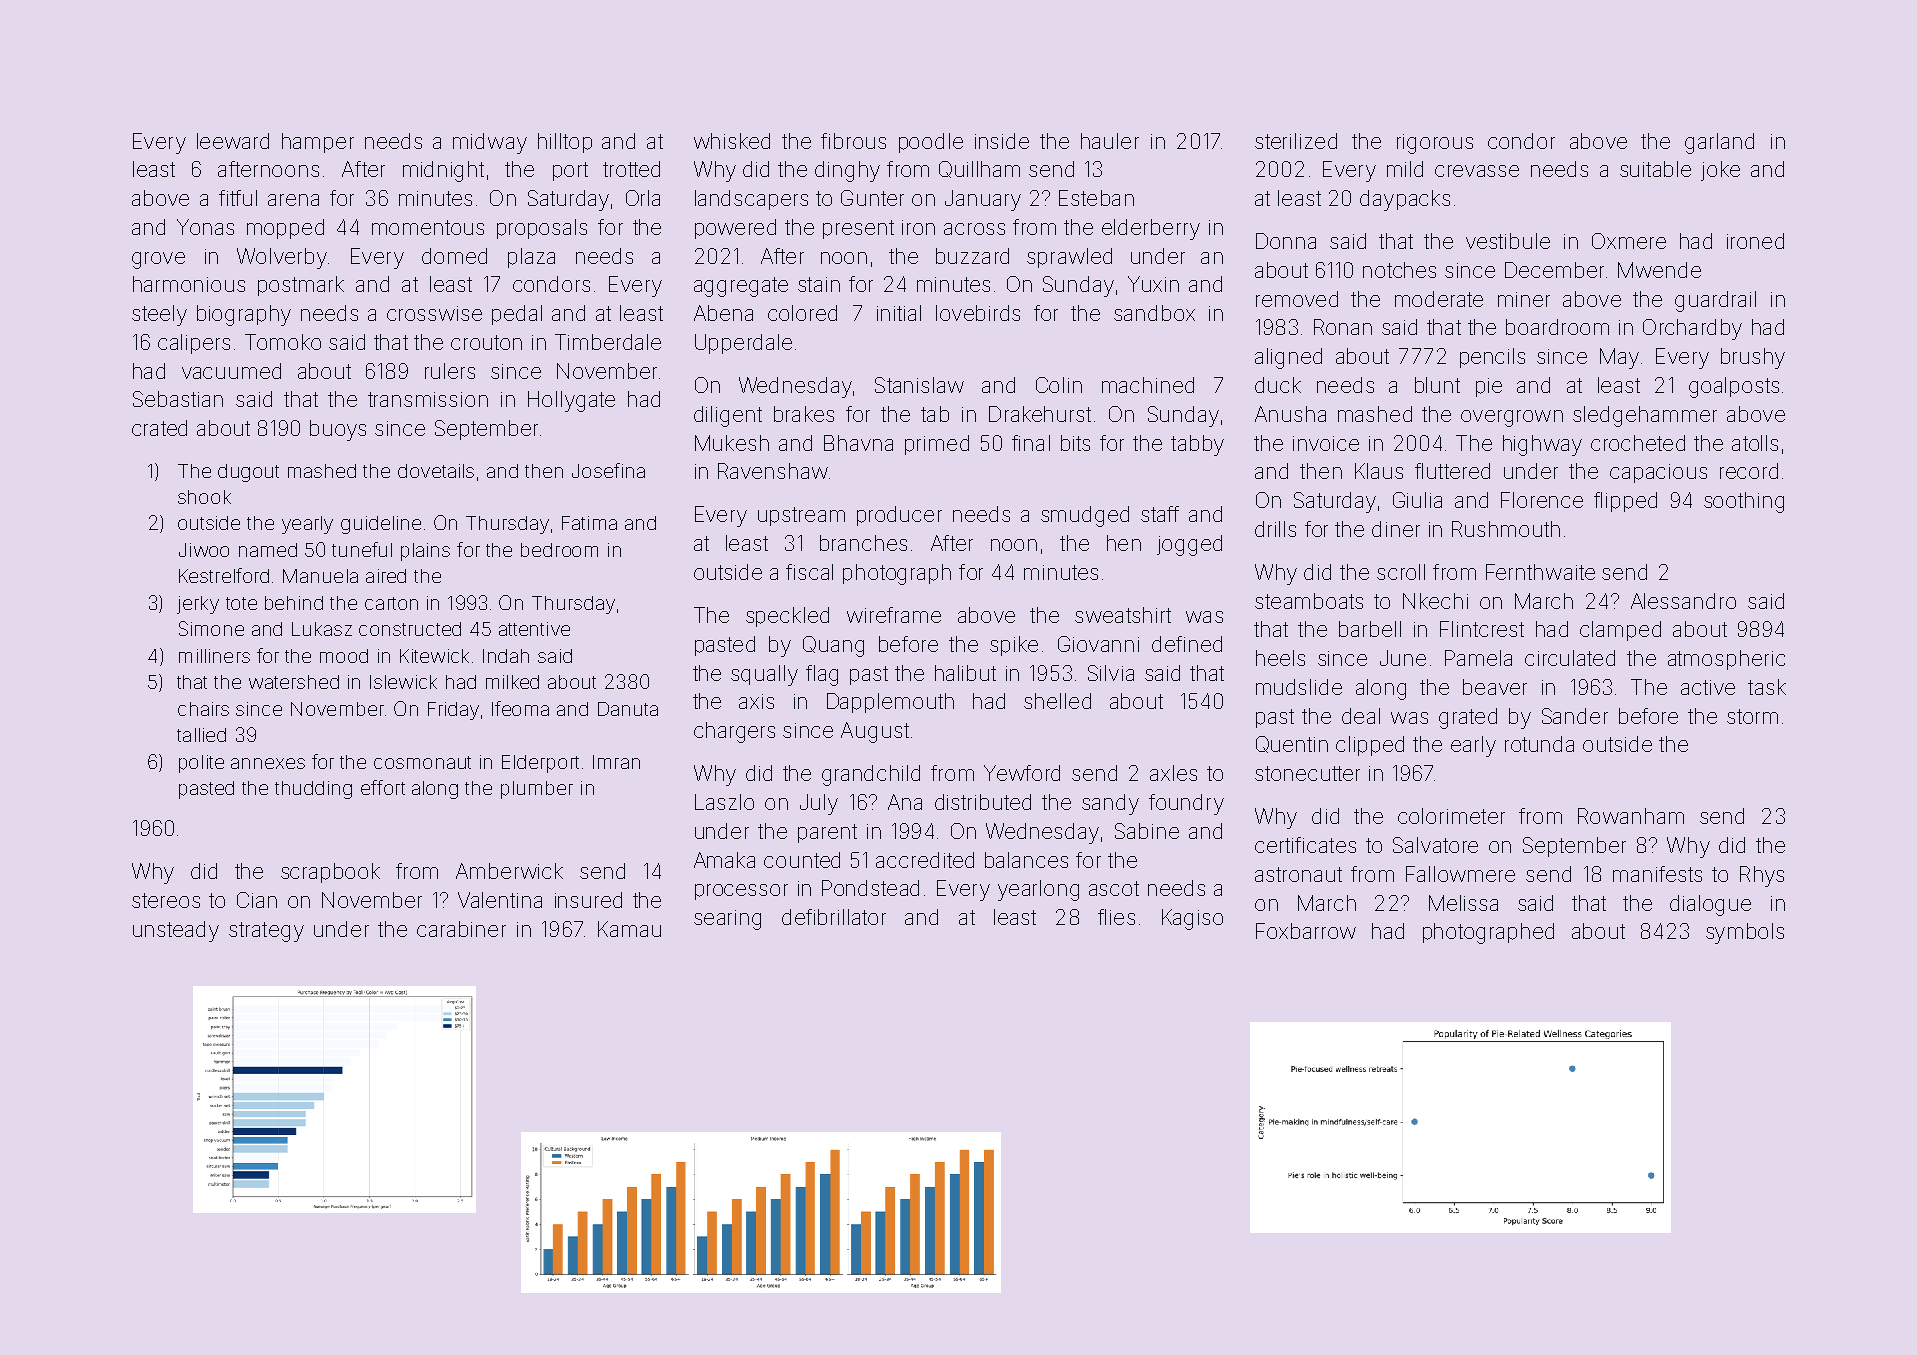 The width and height of the document is (1917, 1355). I want to click on rigorous, so click(1435, 144).
